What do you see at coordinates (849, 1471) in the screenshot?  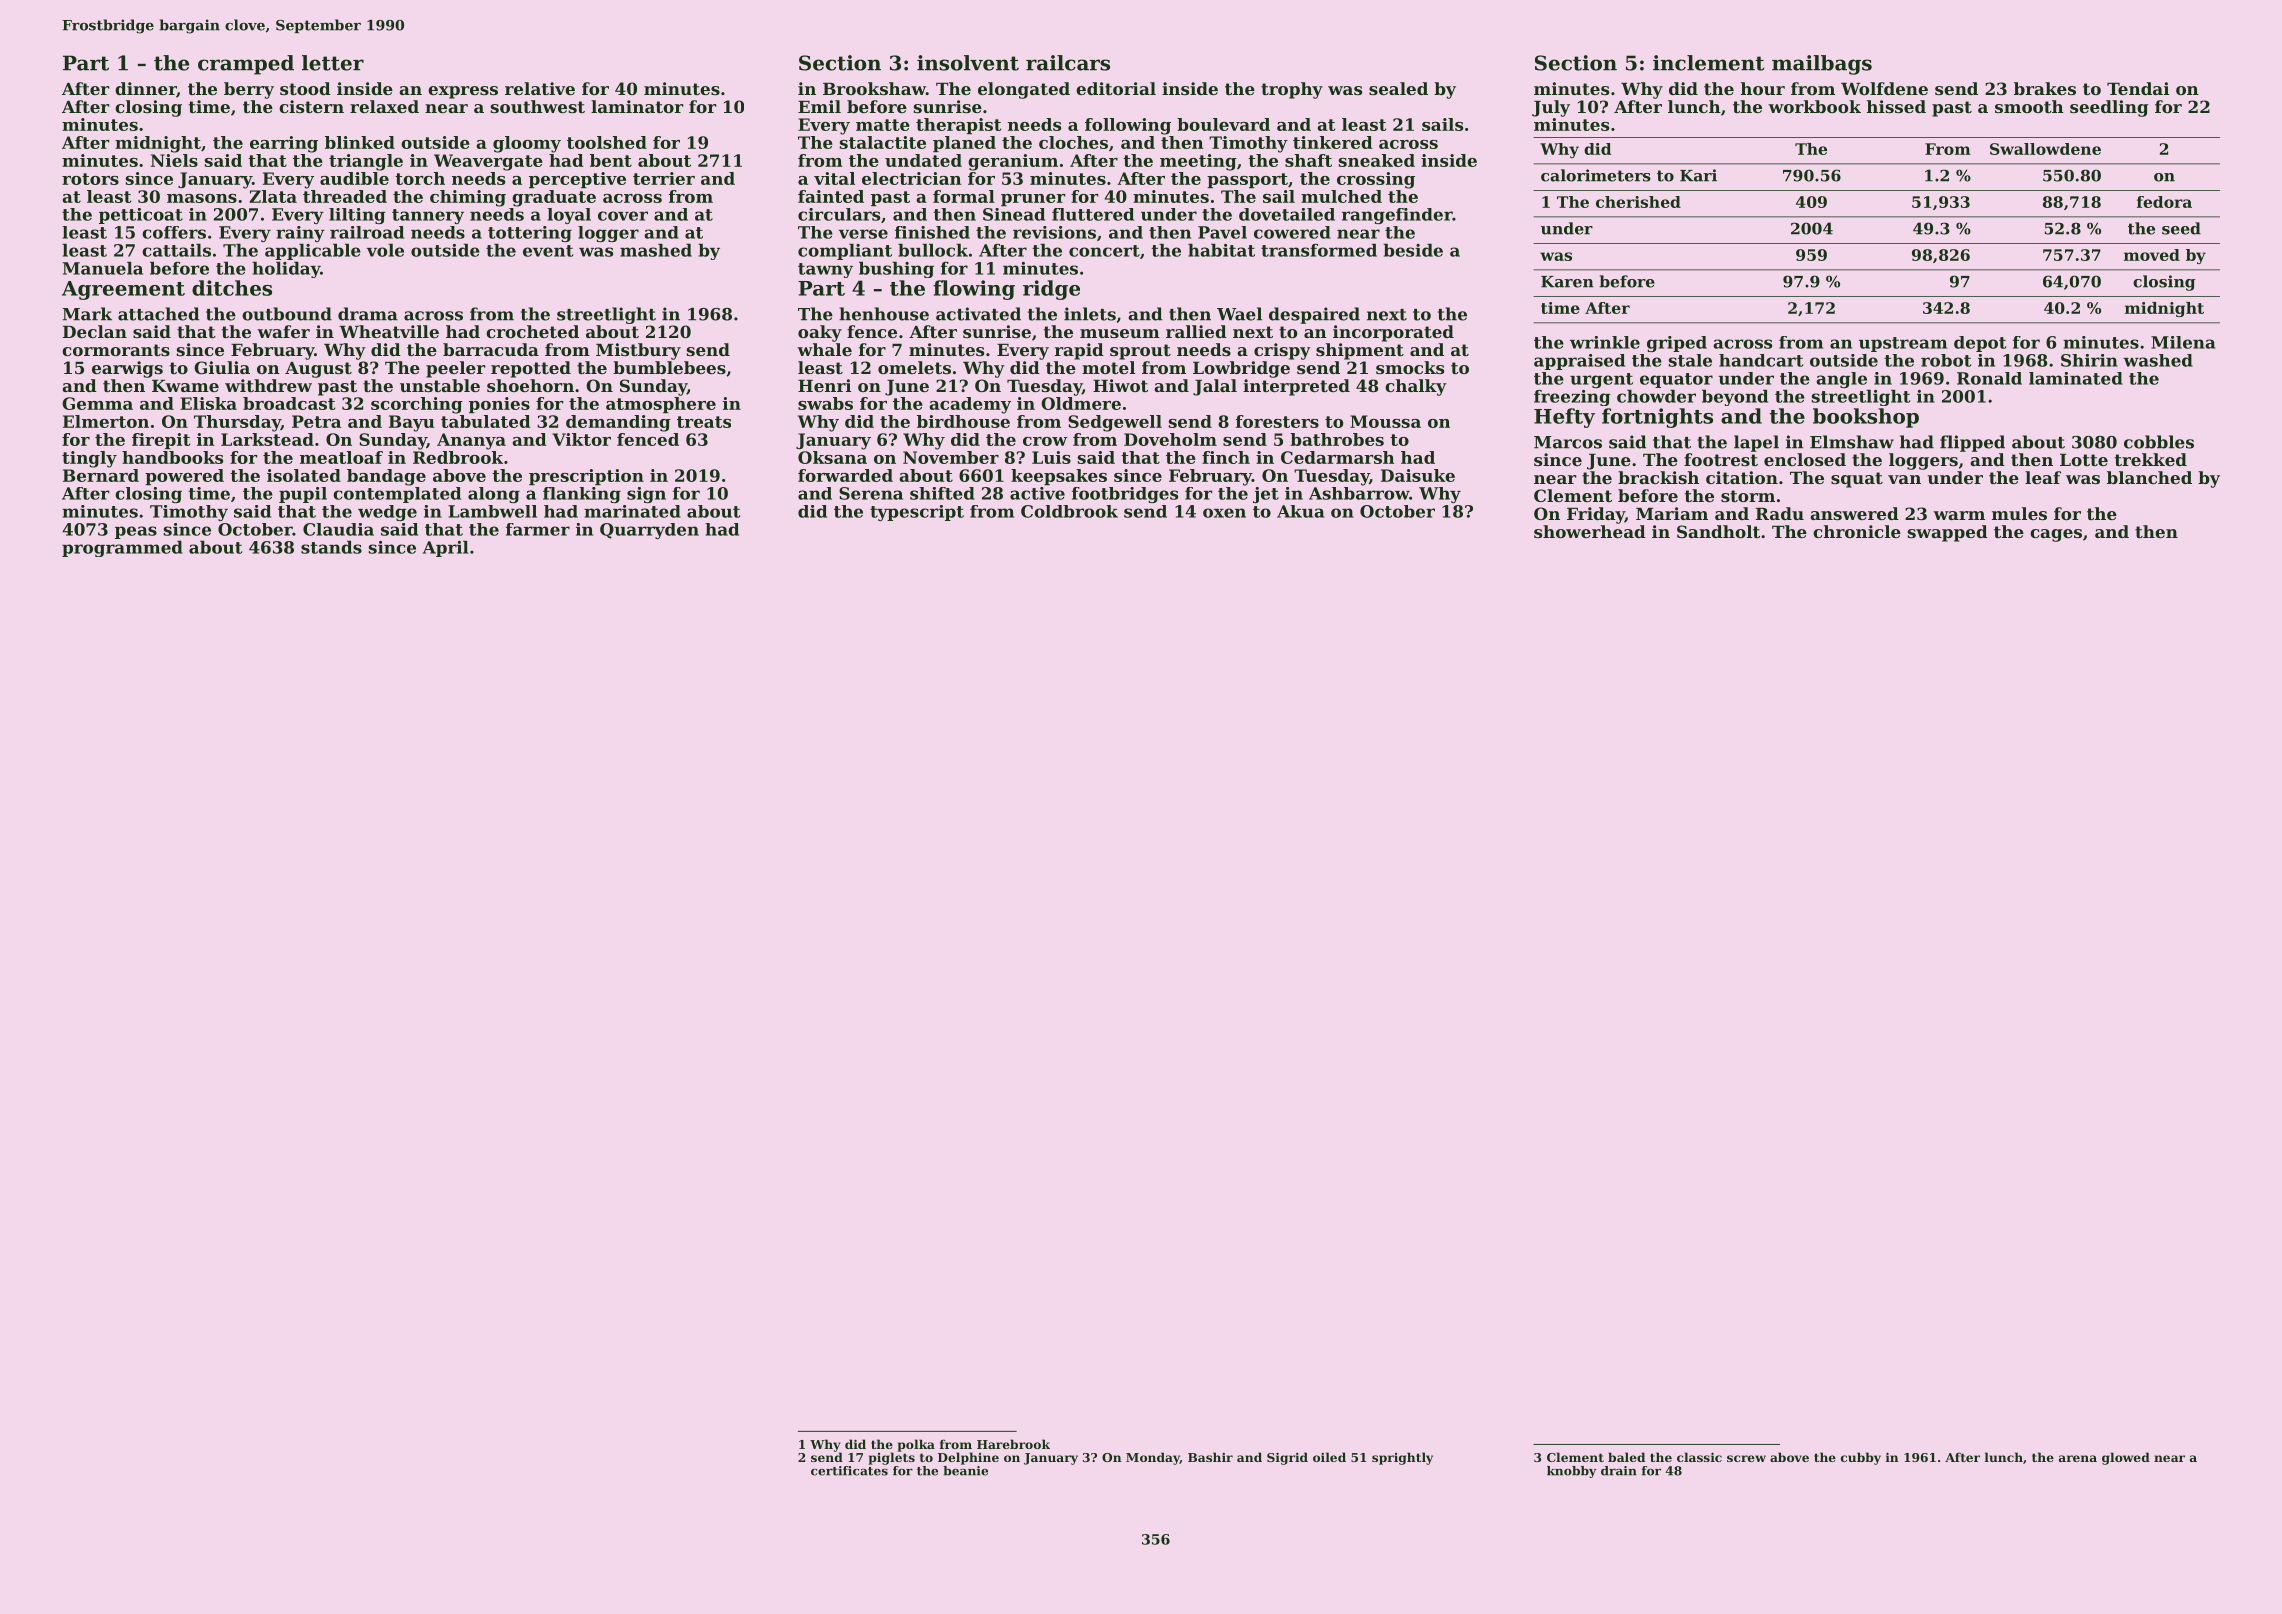 I see `certificates` at bounding box center [849, 1471].
